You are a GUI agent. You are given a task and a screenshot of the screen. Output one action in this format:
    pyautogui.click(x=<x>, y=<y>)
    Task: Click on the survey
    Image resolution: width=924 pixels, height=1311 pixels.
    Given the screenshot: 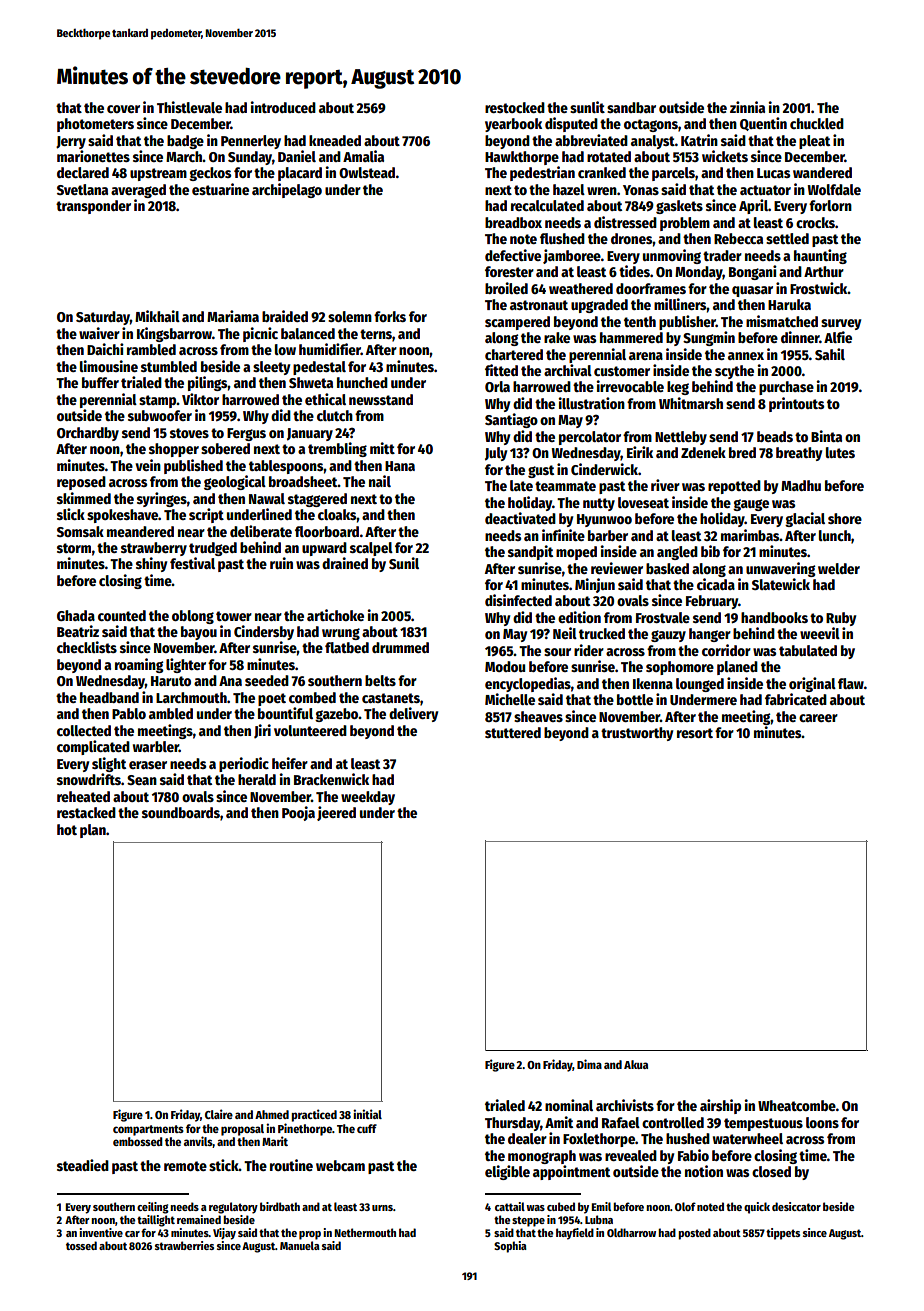 What is the action you would take?
    pyautogui.click(x=841, y=324)
